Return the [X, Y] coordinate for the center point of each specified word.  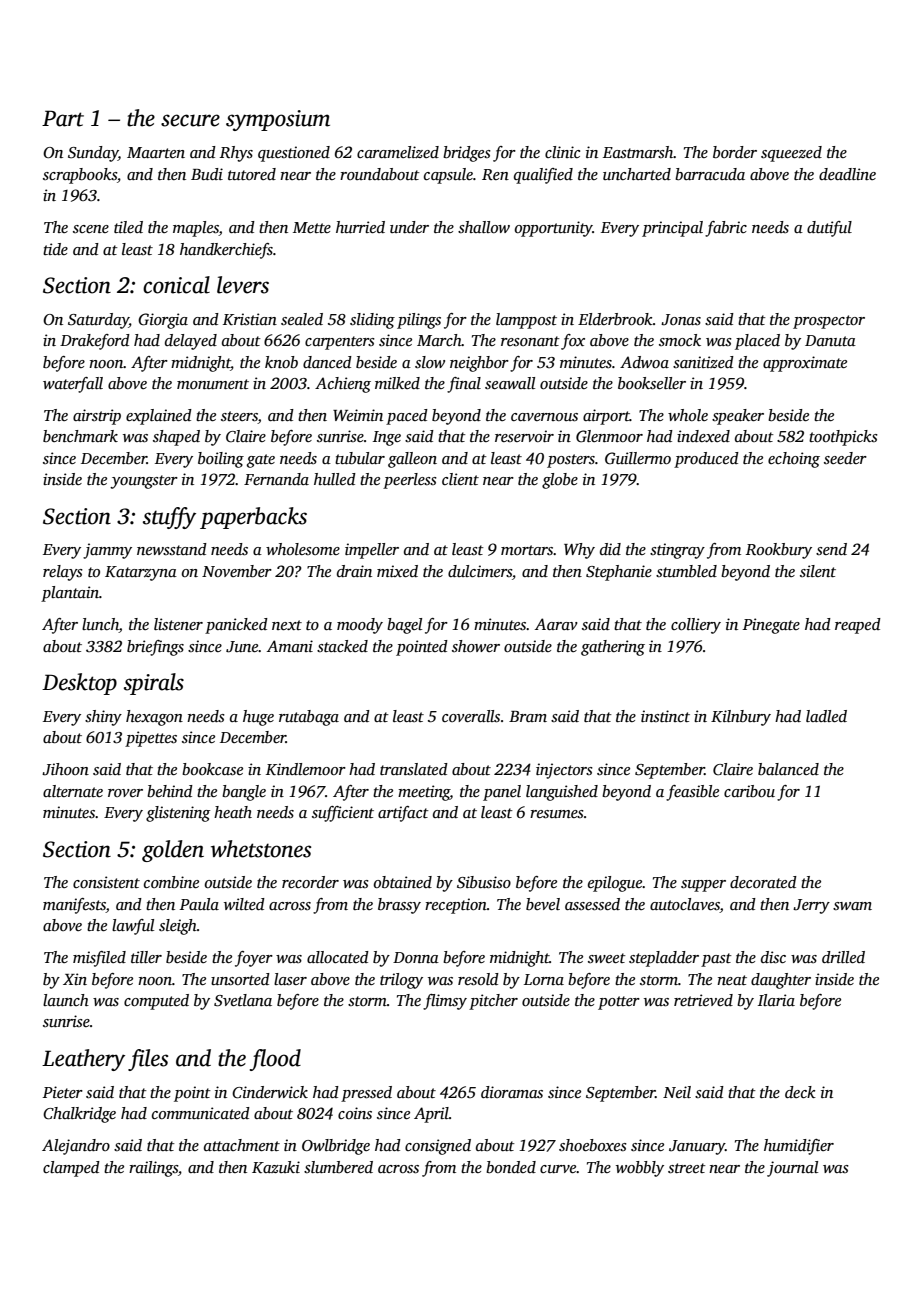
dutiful [829, 229]
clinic [562, 152]
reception [456, 906]
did [610, 549]
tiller [146, 957]
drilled [843, 957]
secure [190, 120]
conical [176, 285]
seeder [845, 458]
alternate [73, 791]
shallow [484, 227]
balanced [788, 769]
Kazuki [276, 1167]
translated [414, 769]
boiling [221, 460]
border [735, 152]
